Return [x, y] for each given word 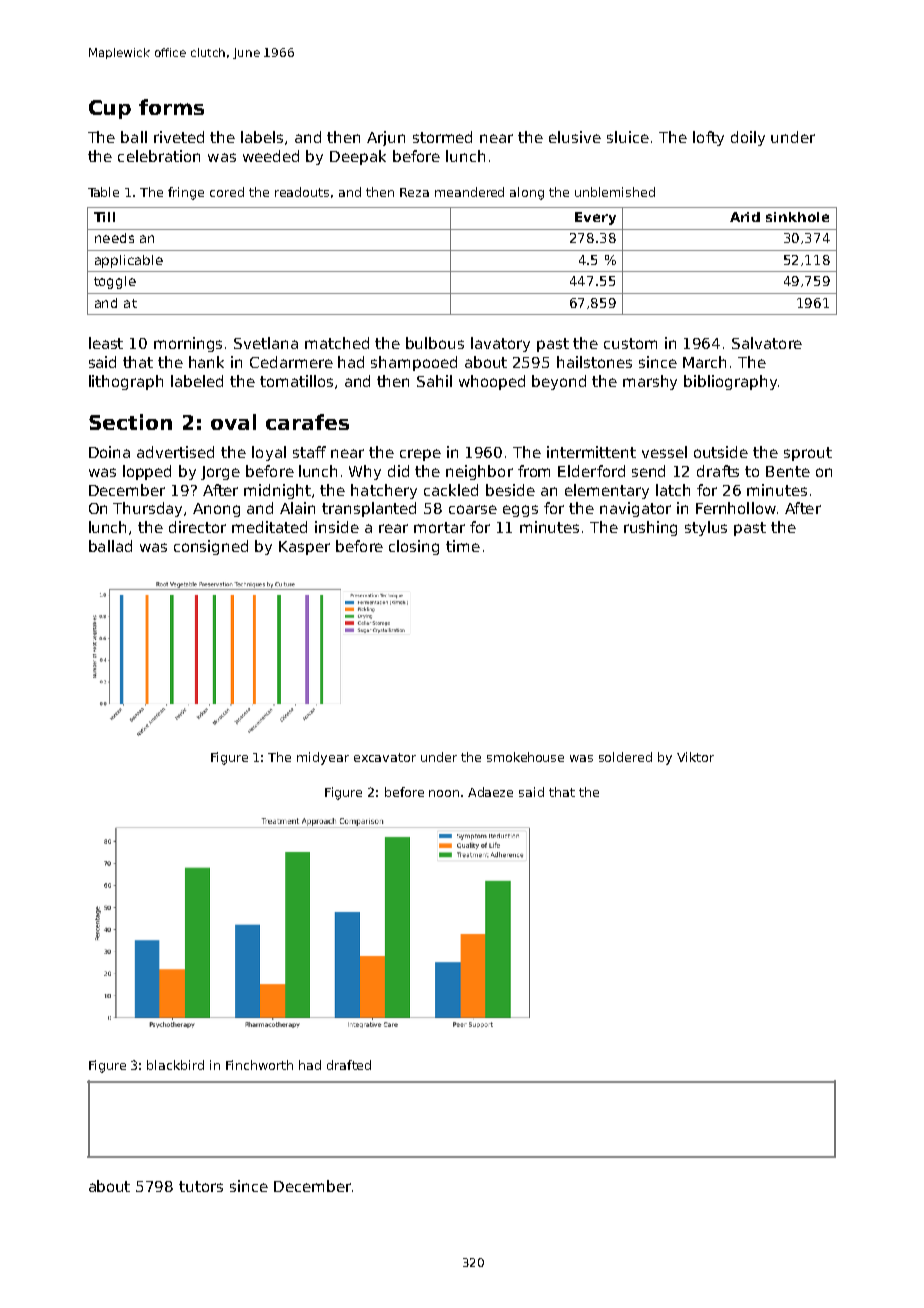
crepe [420, 455]
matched [337, 343]
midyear [323, 758]
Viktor [695, 757]
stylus [706, 528]
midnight [277, 491]
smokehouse [525, 757]
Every [595, 218]
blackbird [175, 1065]
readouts [302, 192]
